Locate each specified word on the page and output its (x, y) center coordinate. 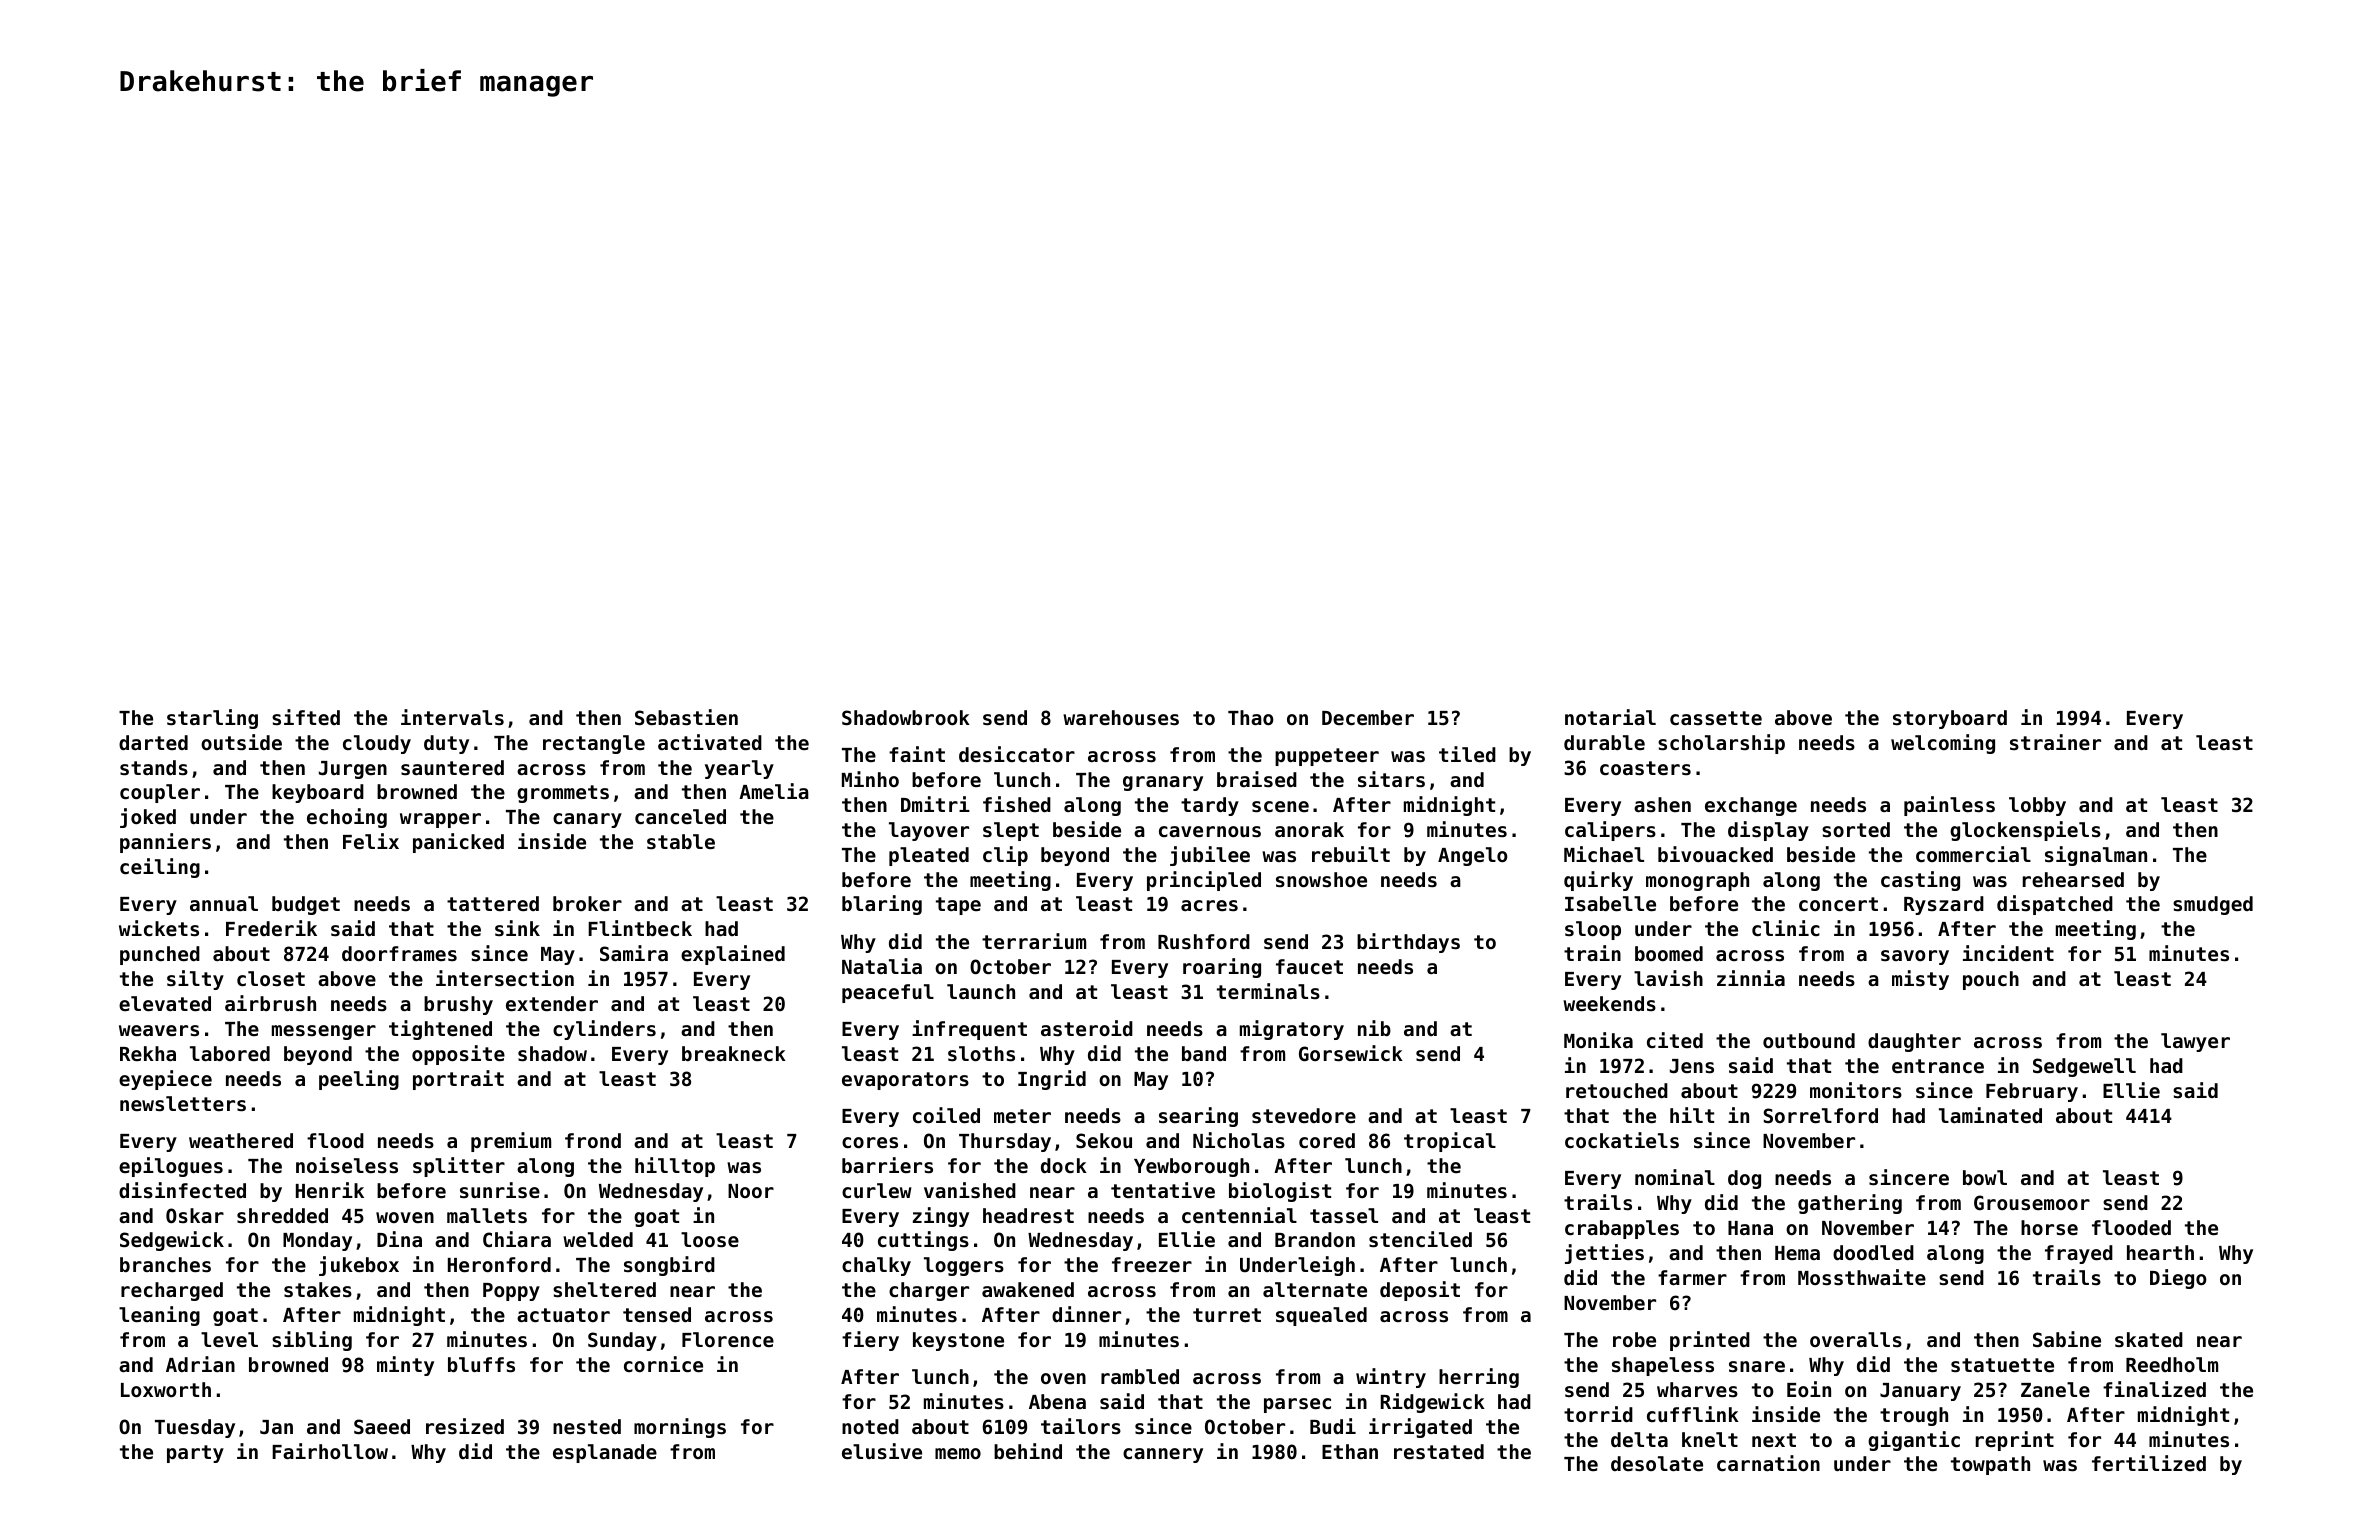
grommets (563, 794)
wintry (1391, 1378)
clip (1005, 856)
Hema (1797, 1253)
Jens (1692, 1066)
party (195, 1454)
